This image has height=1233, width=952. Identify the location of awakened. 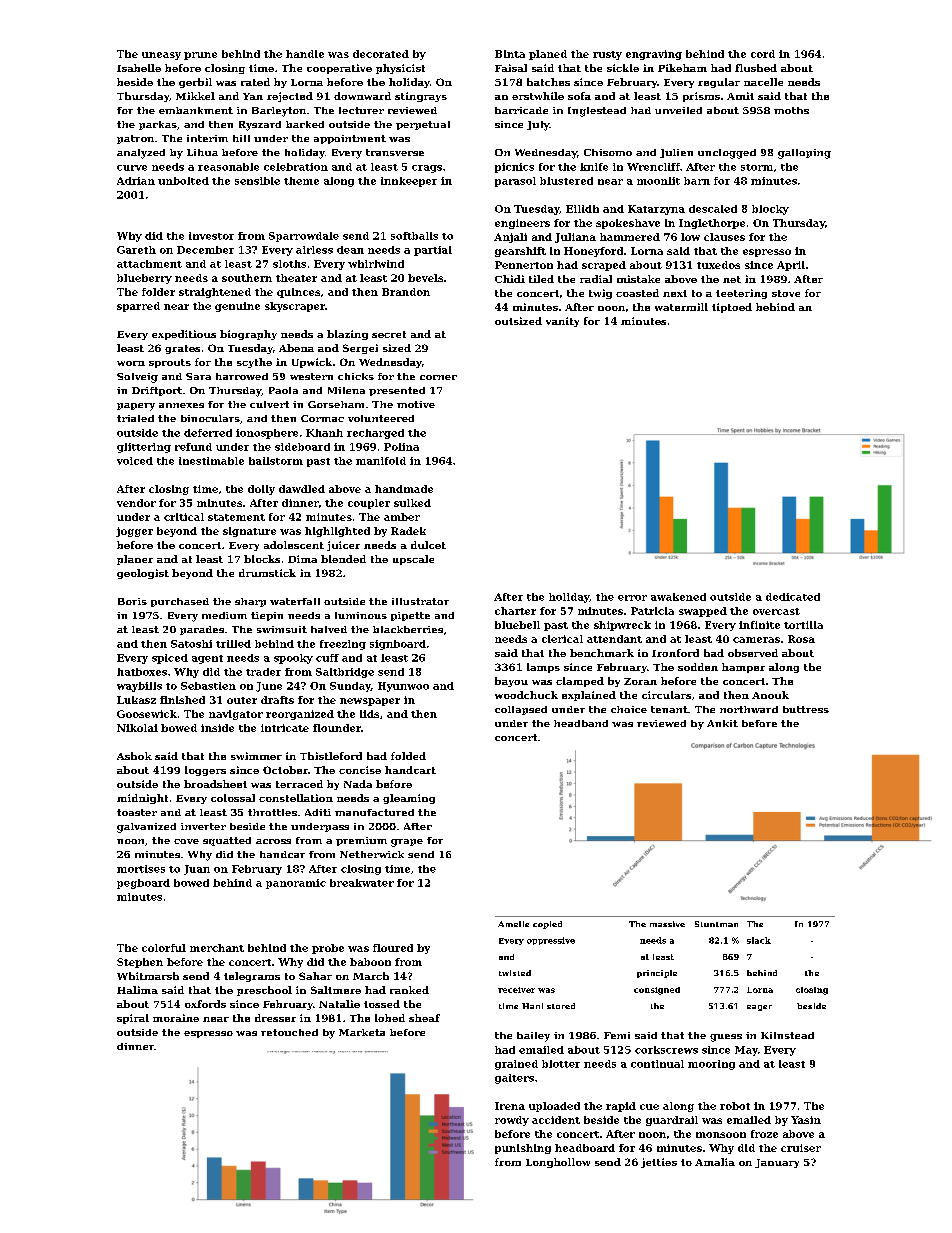
(678, 597).
